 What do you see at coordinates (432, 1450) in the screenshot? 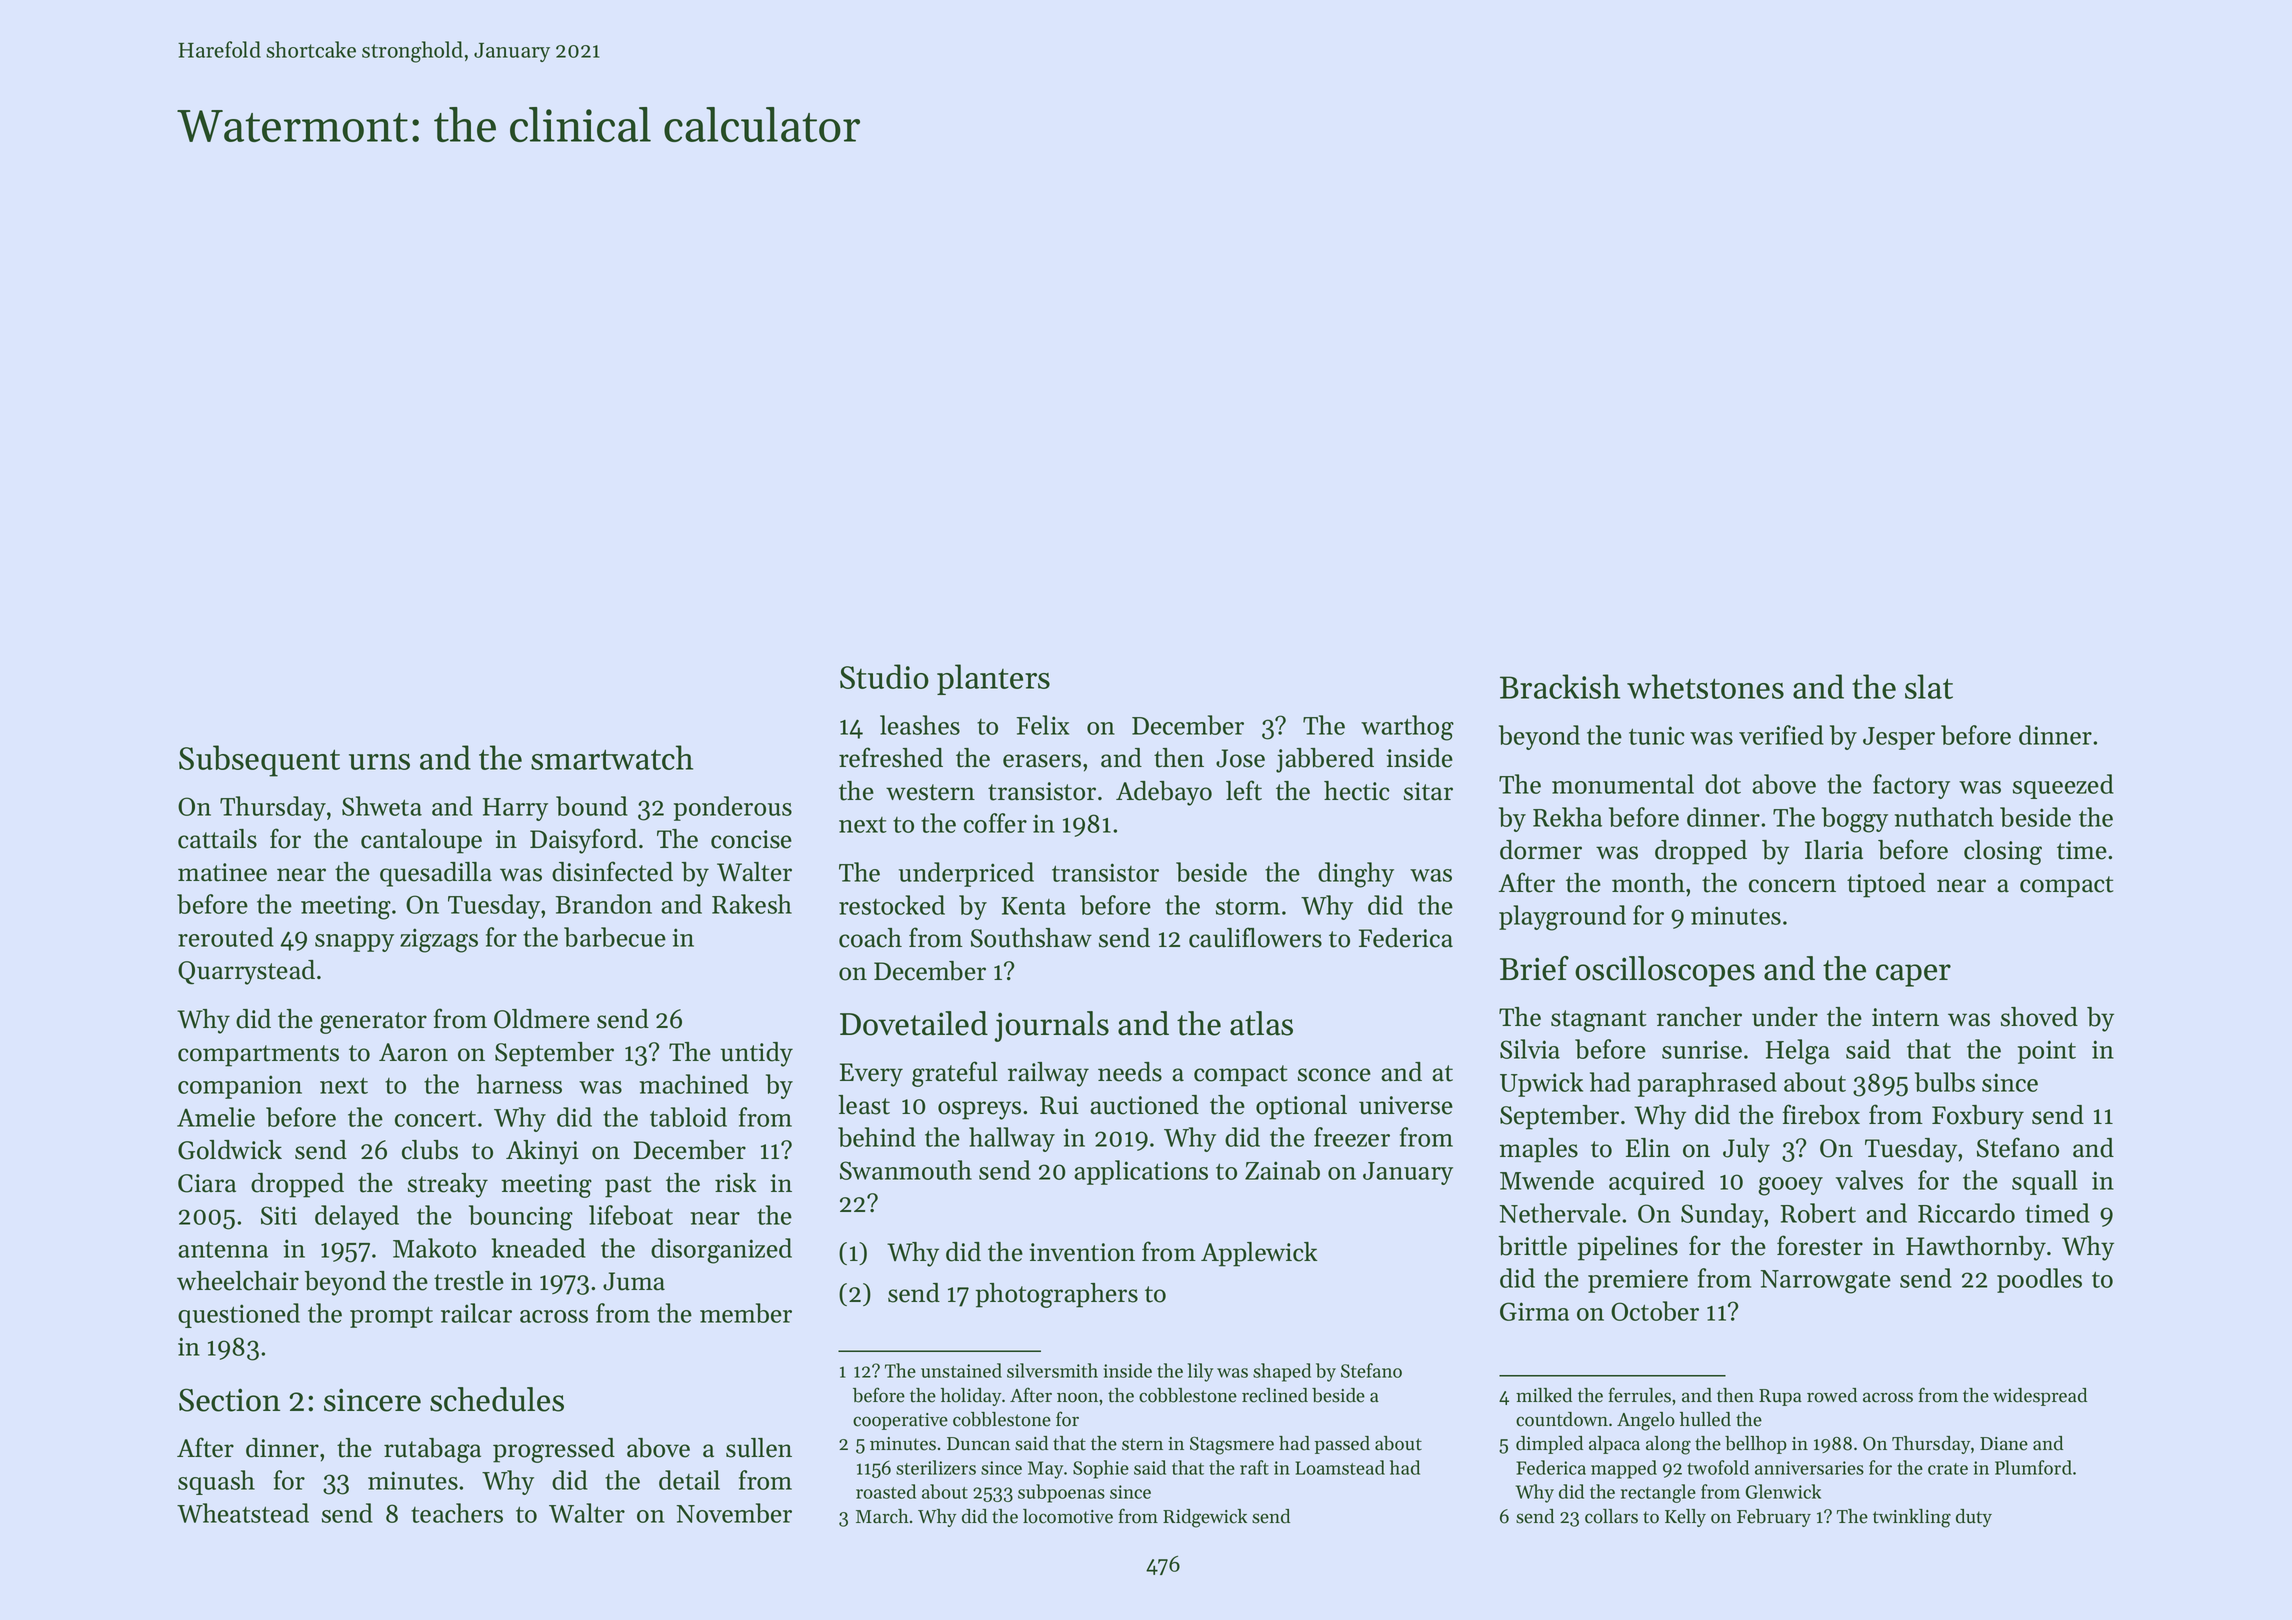
I see `rutabaga` at bounding box center [432, 1450].
